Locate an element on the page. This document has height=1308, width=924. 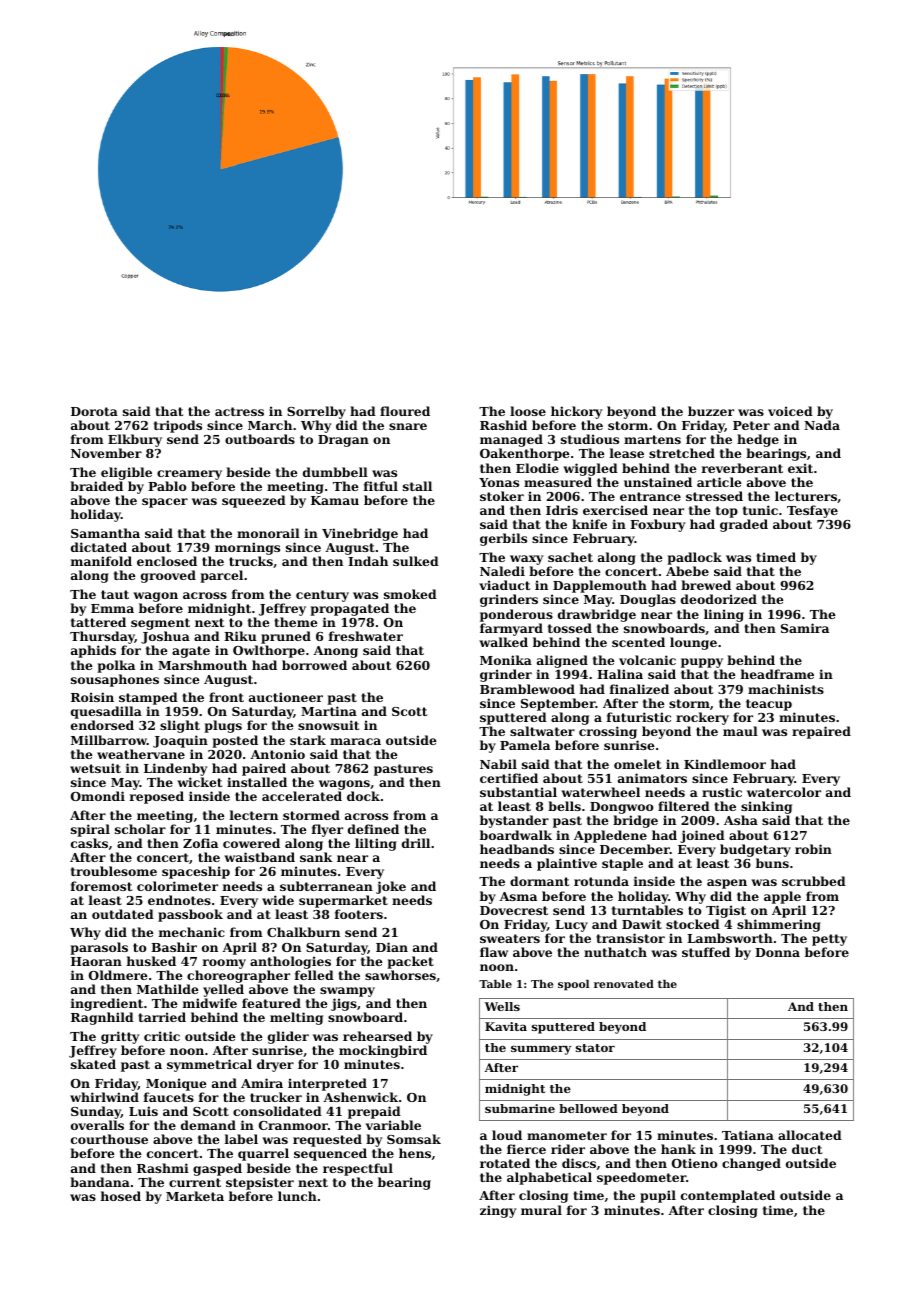
pupil is located at coordinates (658, 1196).
